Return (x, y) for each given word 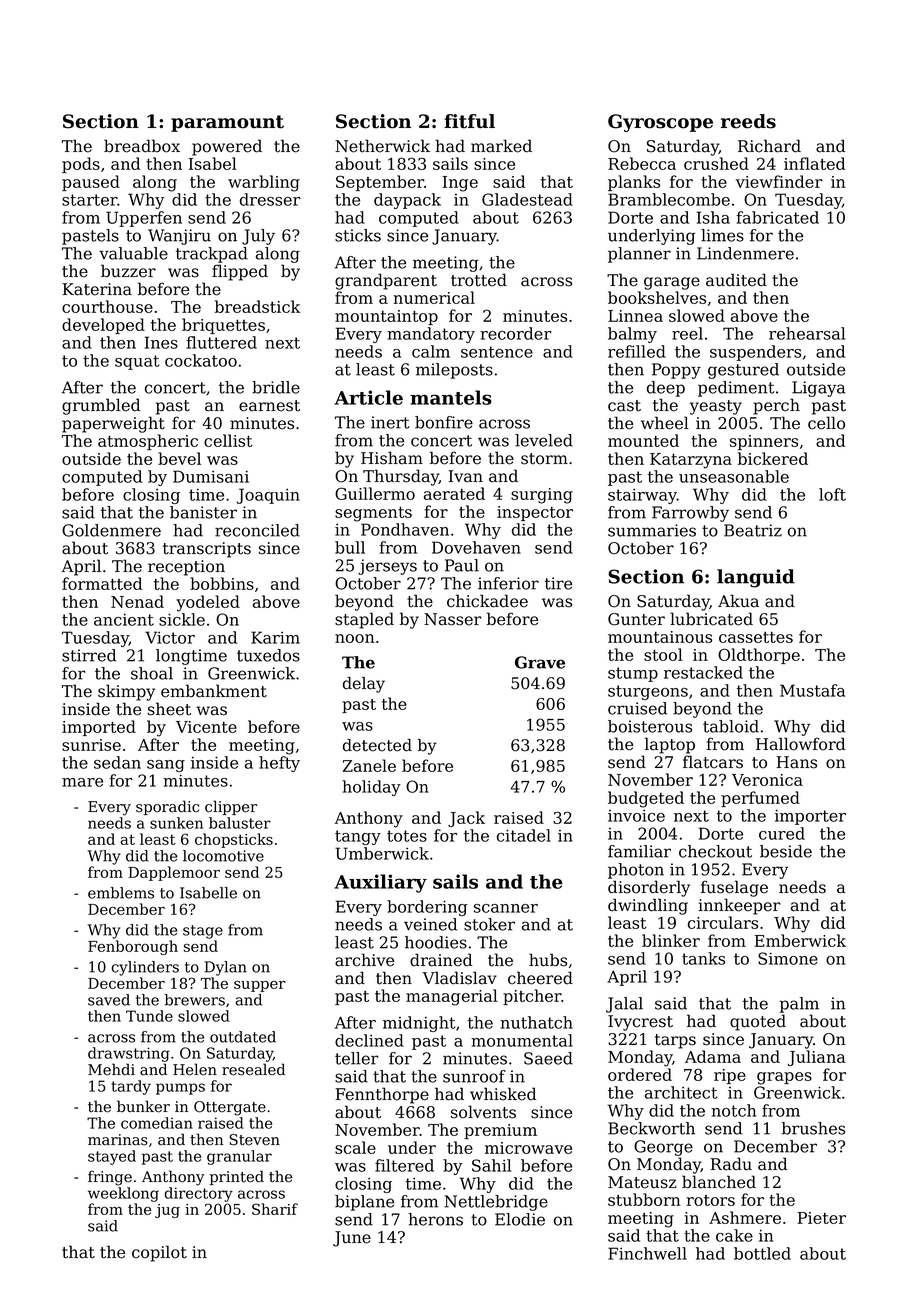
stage (203, 932)
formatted (102, 583)
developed (103, 326)
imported (99, 728)
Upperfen (144, 219)
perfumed (760, 799)
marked (501, 146)
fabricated (777, 217)
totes (407, 836)
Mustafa (812, 690)
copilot (159, 1253)
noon (355, 638)
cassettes (756, 637)
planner (639, 255)
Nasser (452, 619)
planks (634, 183)
